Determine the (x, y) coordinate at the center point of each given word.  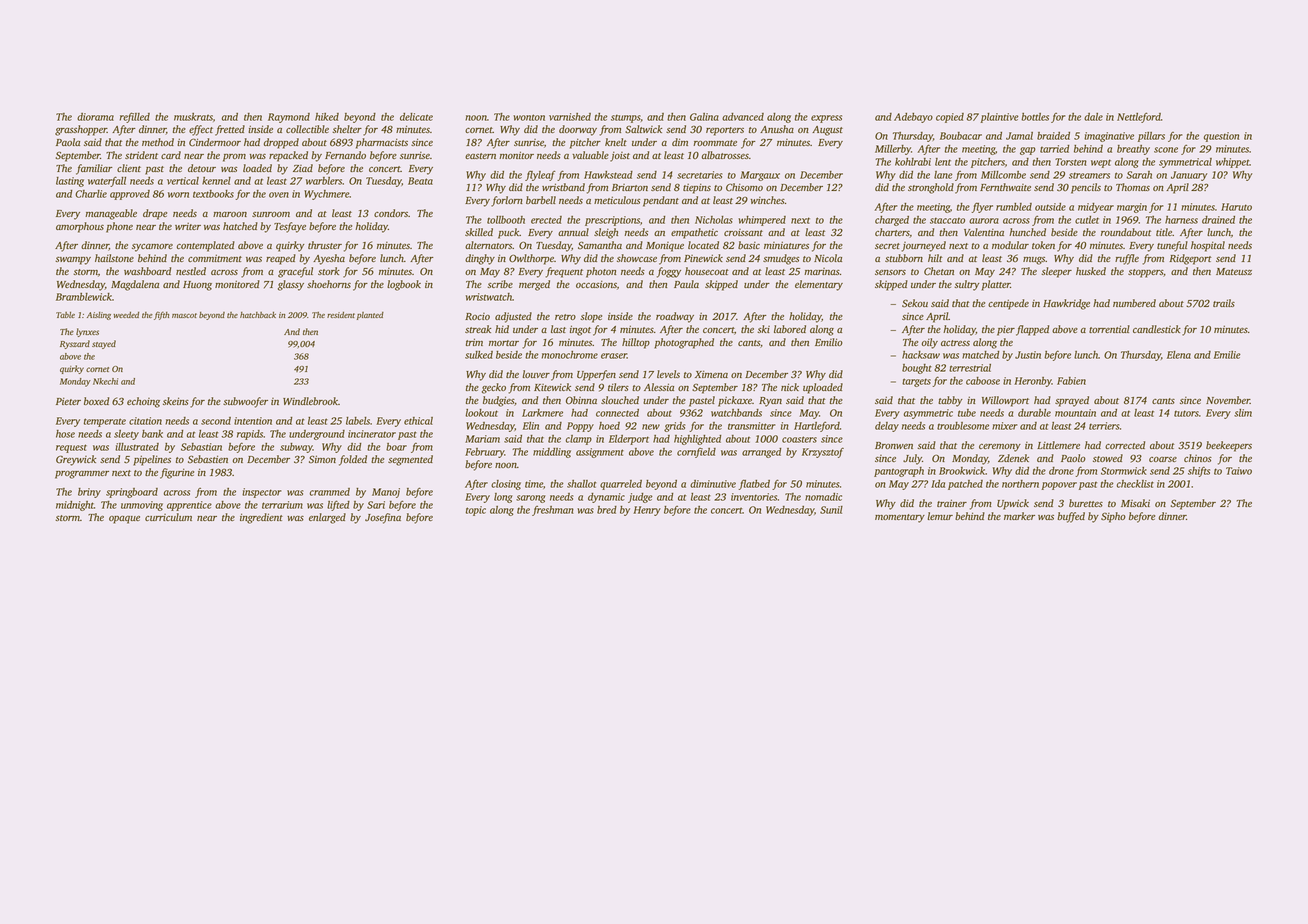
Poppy (580, 427)
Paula (686, 284)
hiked (327, 117)
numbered (1134, 303)
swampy (73, 261)
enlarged (327, 518)
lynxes (87, 332)
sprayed (1072, 401)
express (826, 119)
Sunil (831, 510)
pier (1006, 331)
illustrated (137, 447)
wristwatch (489, 297)
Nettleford (1139, 117)
